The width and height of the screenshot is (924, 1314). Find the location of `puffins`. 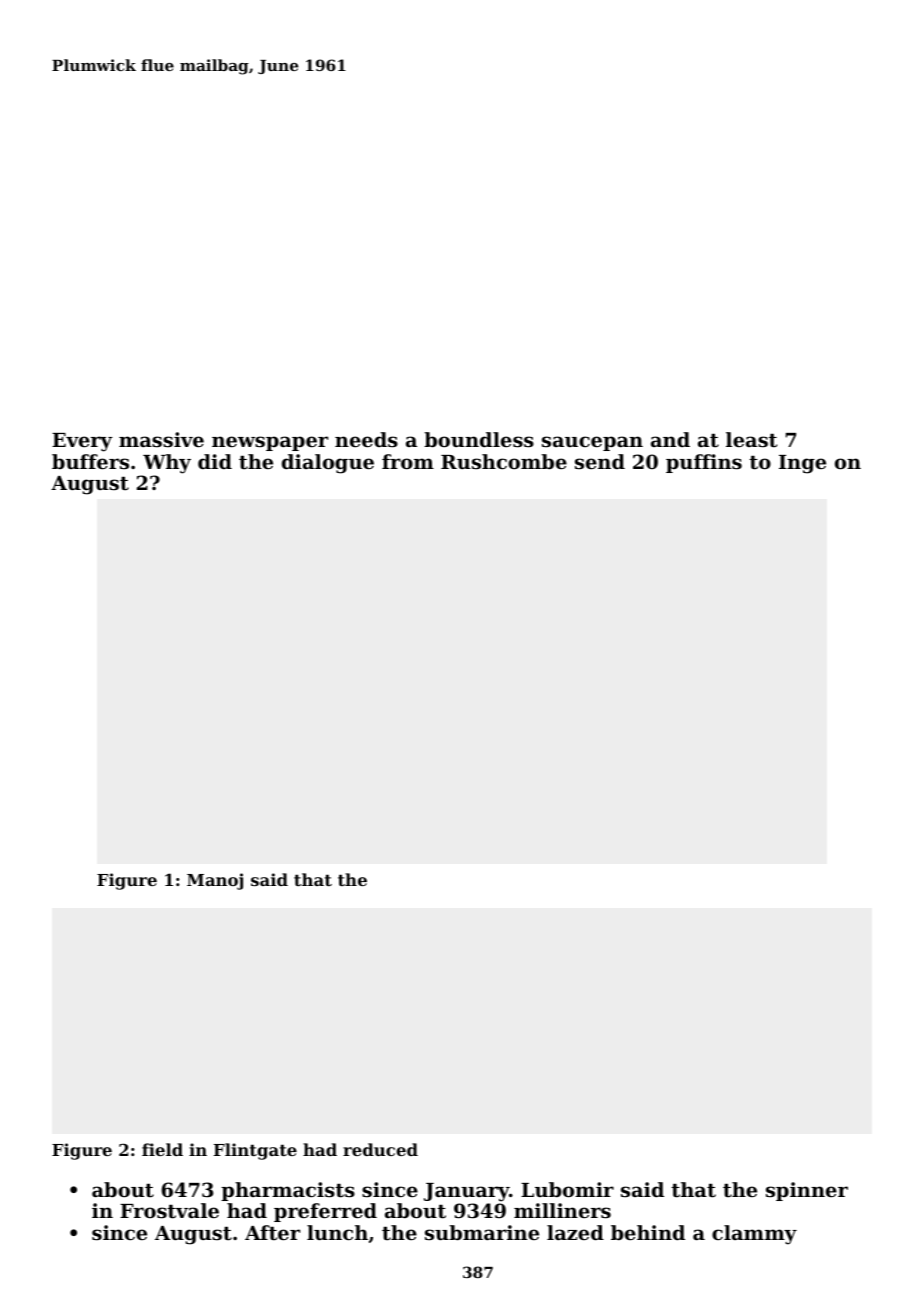

puffins is located at coordinates (704, 463).
